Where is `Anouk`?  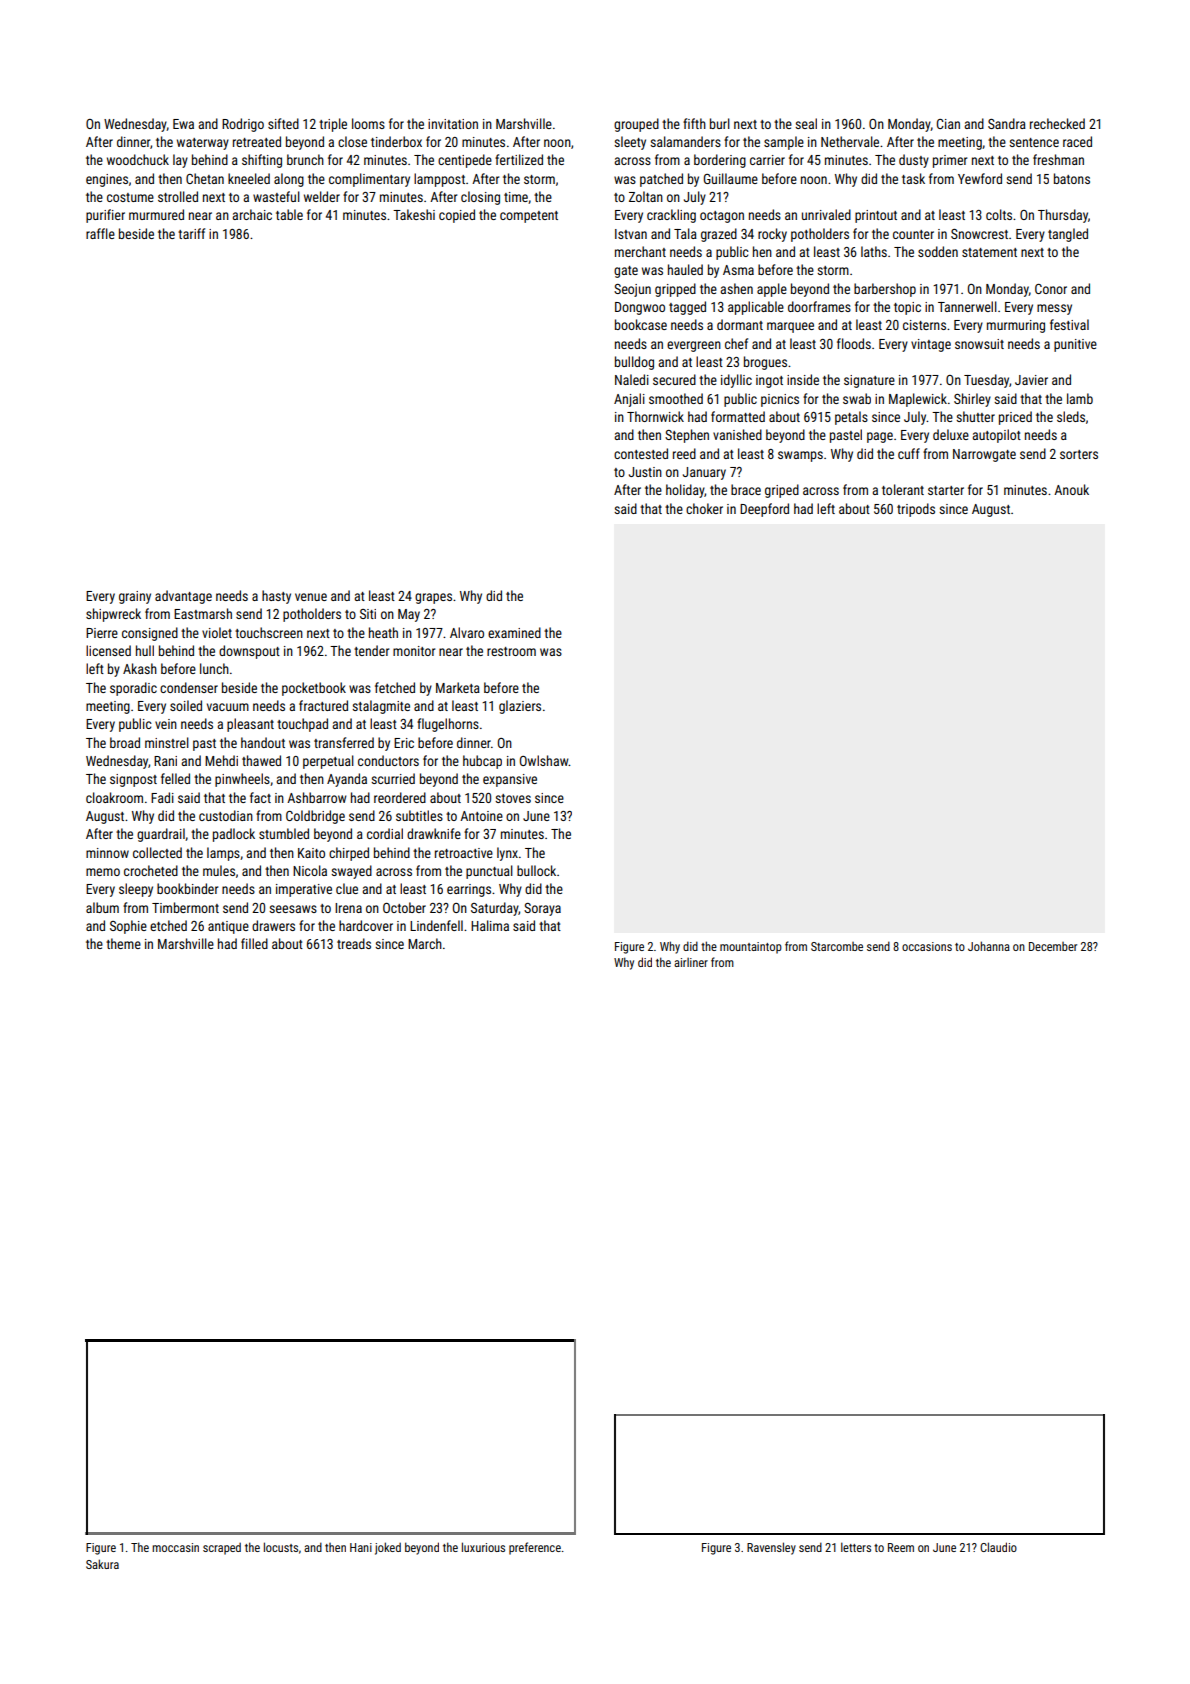 Anouk is located at coordinates (1071, 489).
